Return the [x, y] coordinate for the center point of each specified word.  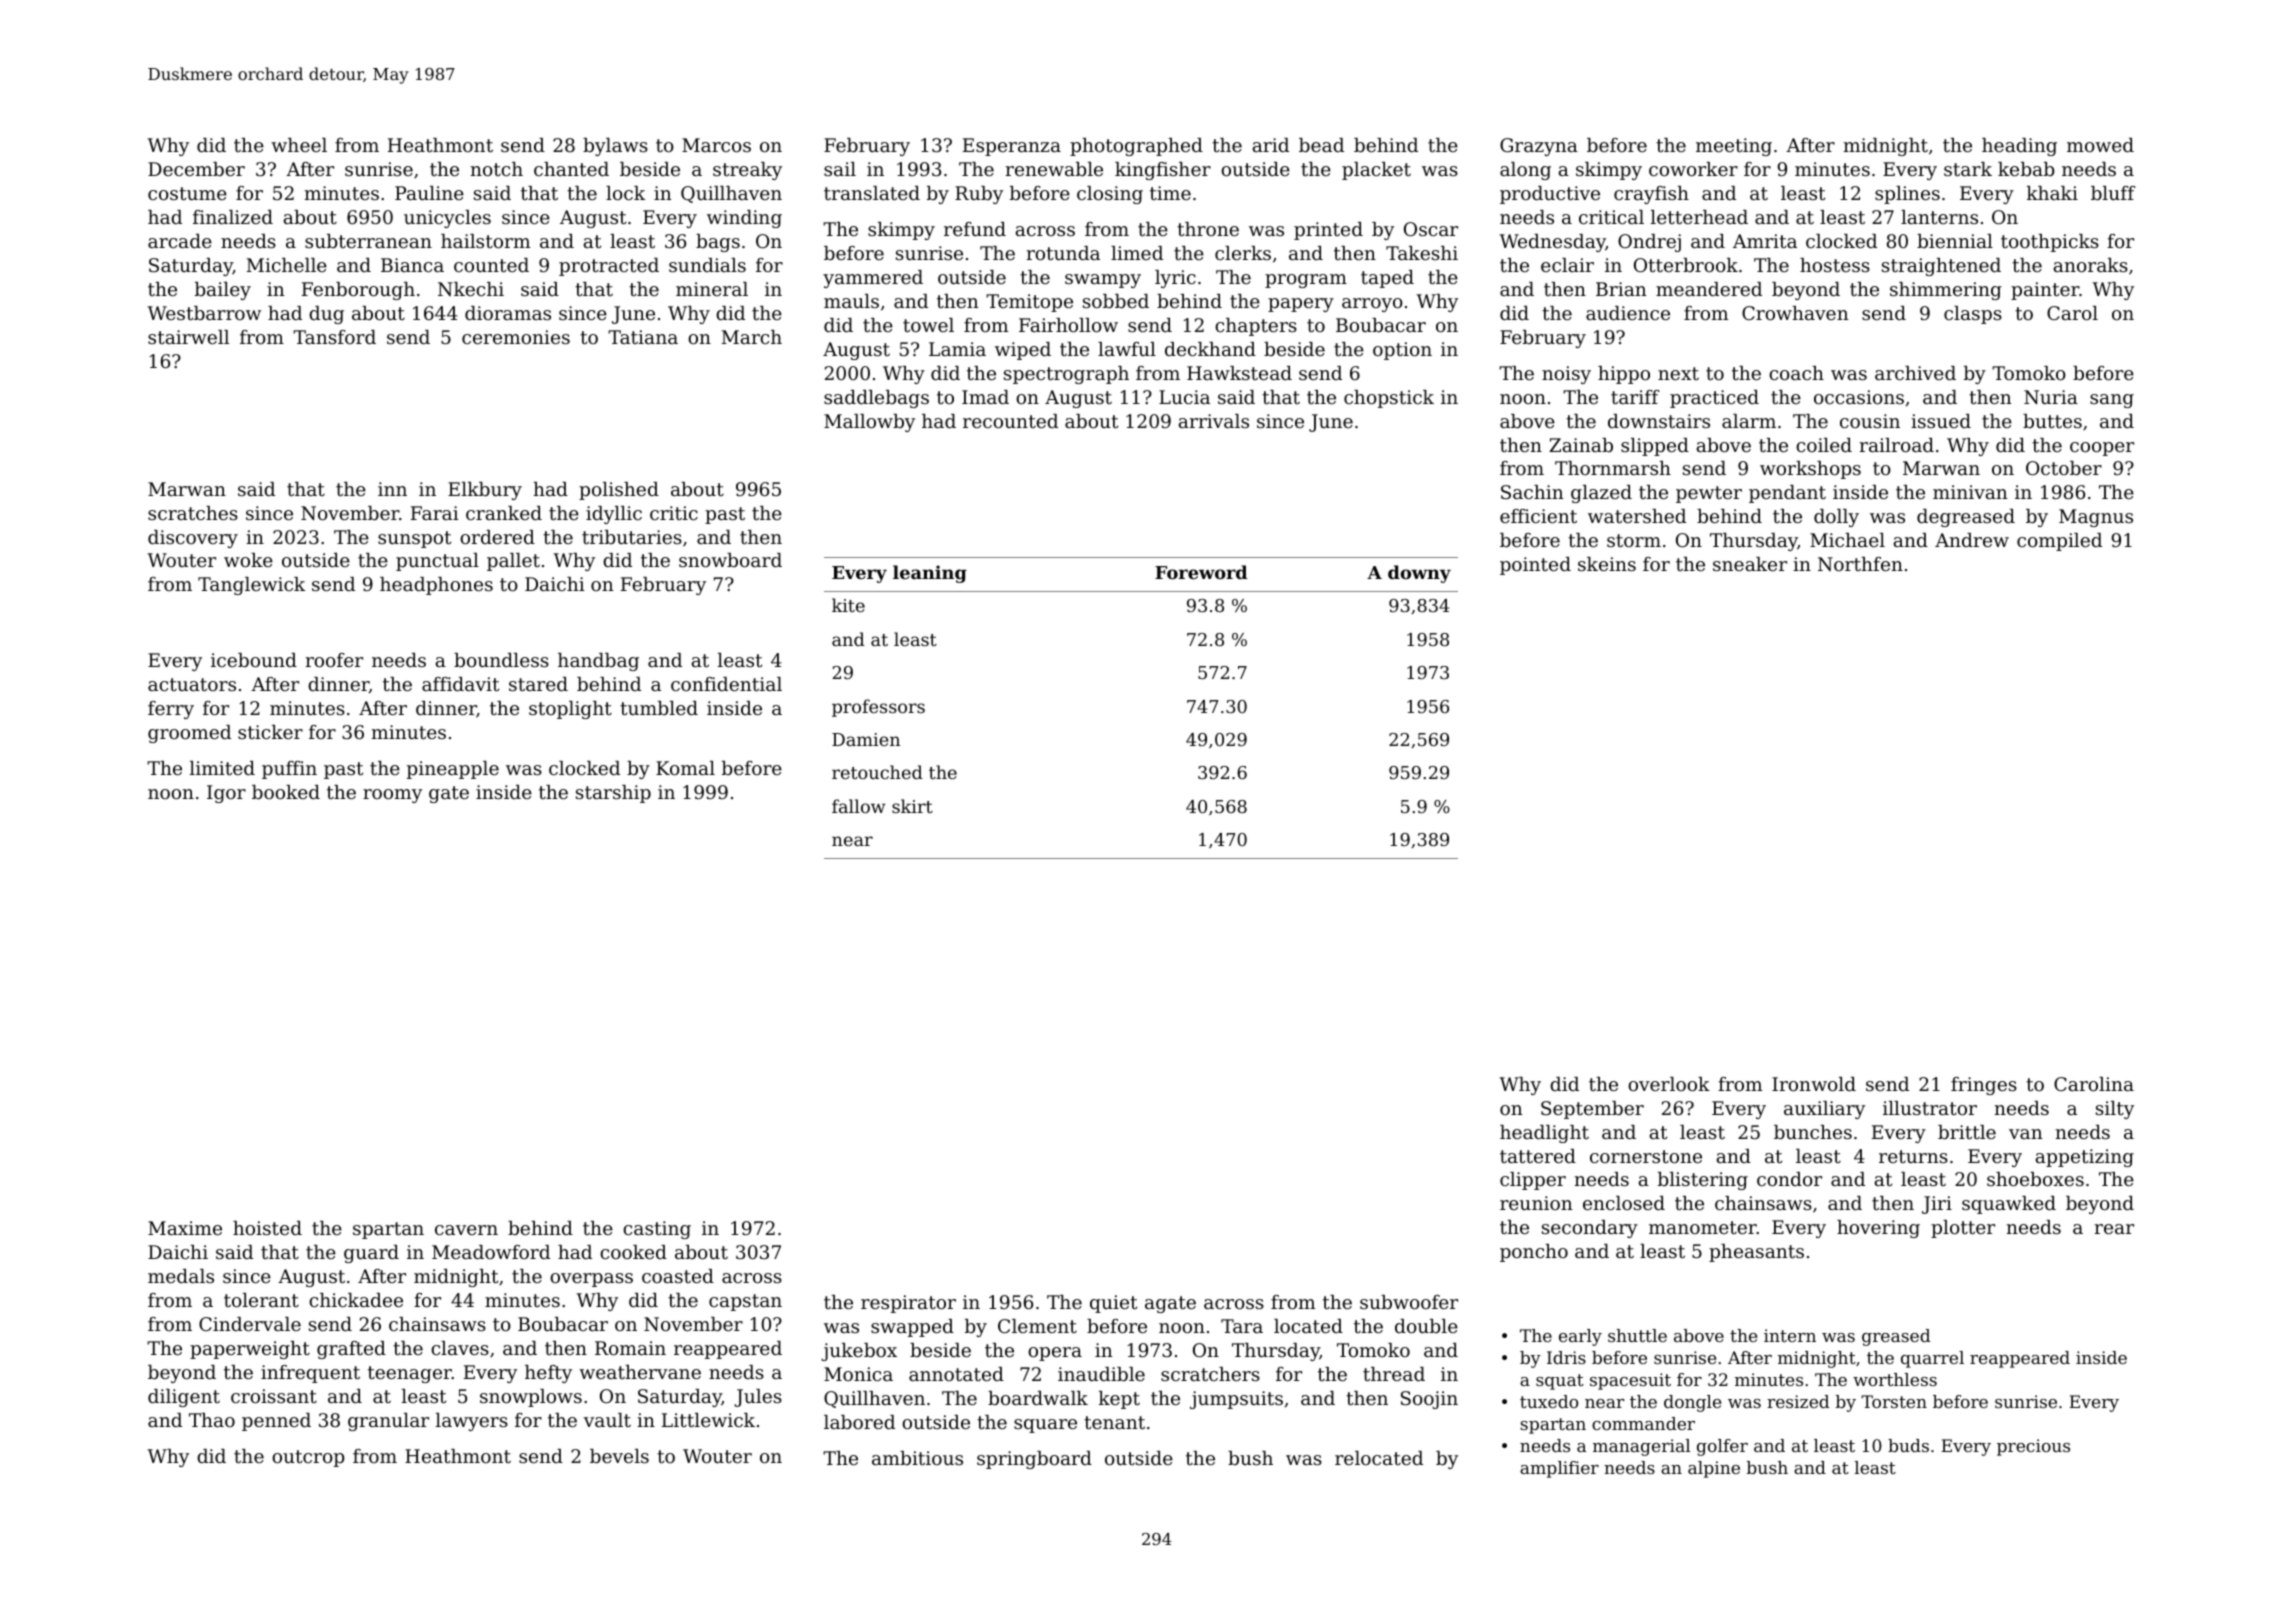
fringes [1984, 1086]
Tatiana [643, 337]
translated [872, 193]
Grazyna [1539, 147]
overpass [591, 1280]
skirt [912, 806]
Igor [226, 794]
